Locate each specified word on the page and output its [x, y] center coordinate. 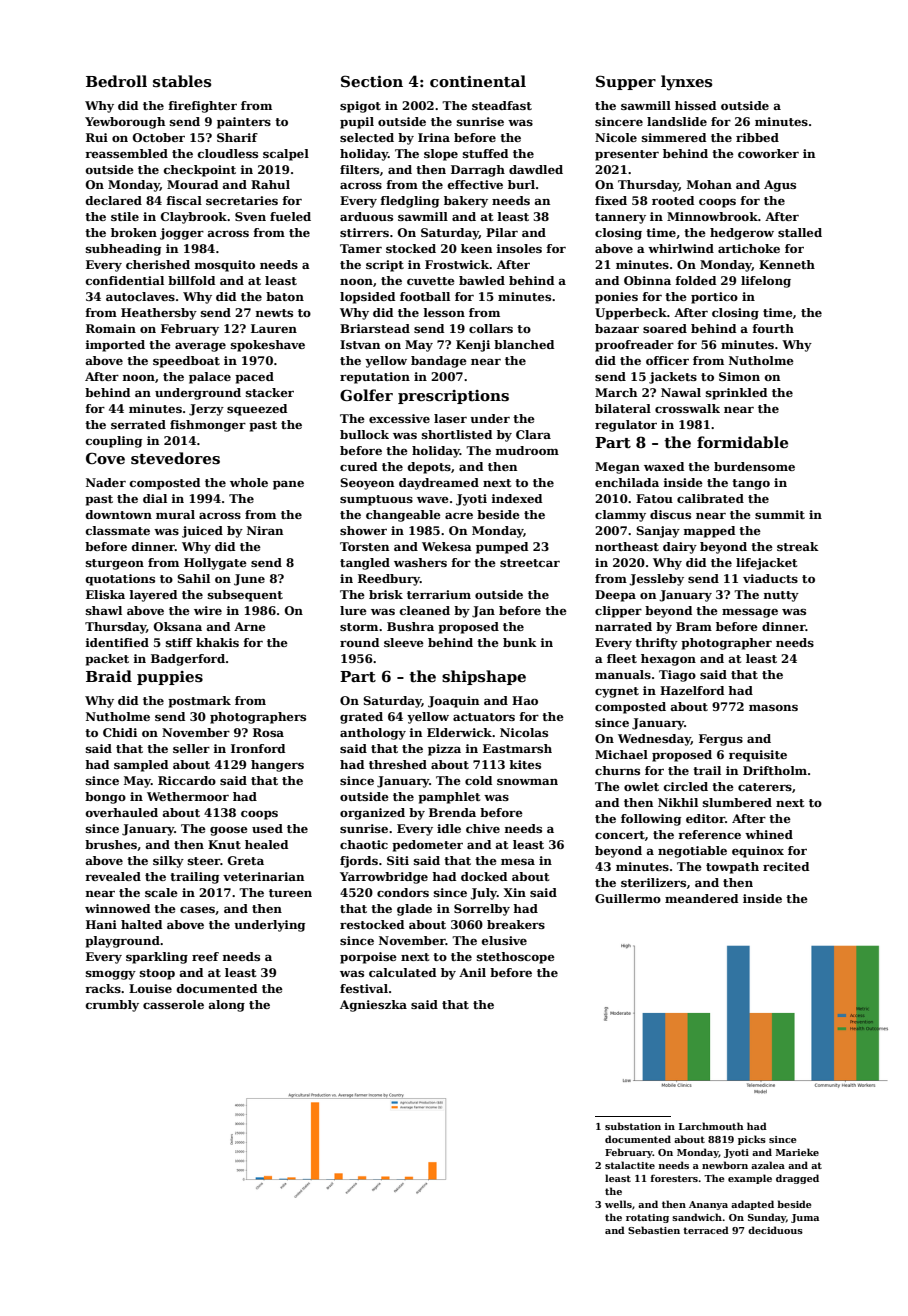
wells [618, 1204]
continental [478, 81]
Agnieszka [373, 1006]
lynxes [686, 83]
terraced [706, 1230]
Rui [97, 137]
